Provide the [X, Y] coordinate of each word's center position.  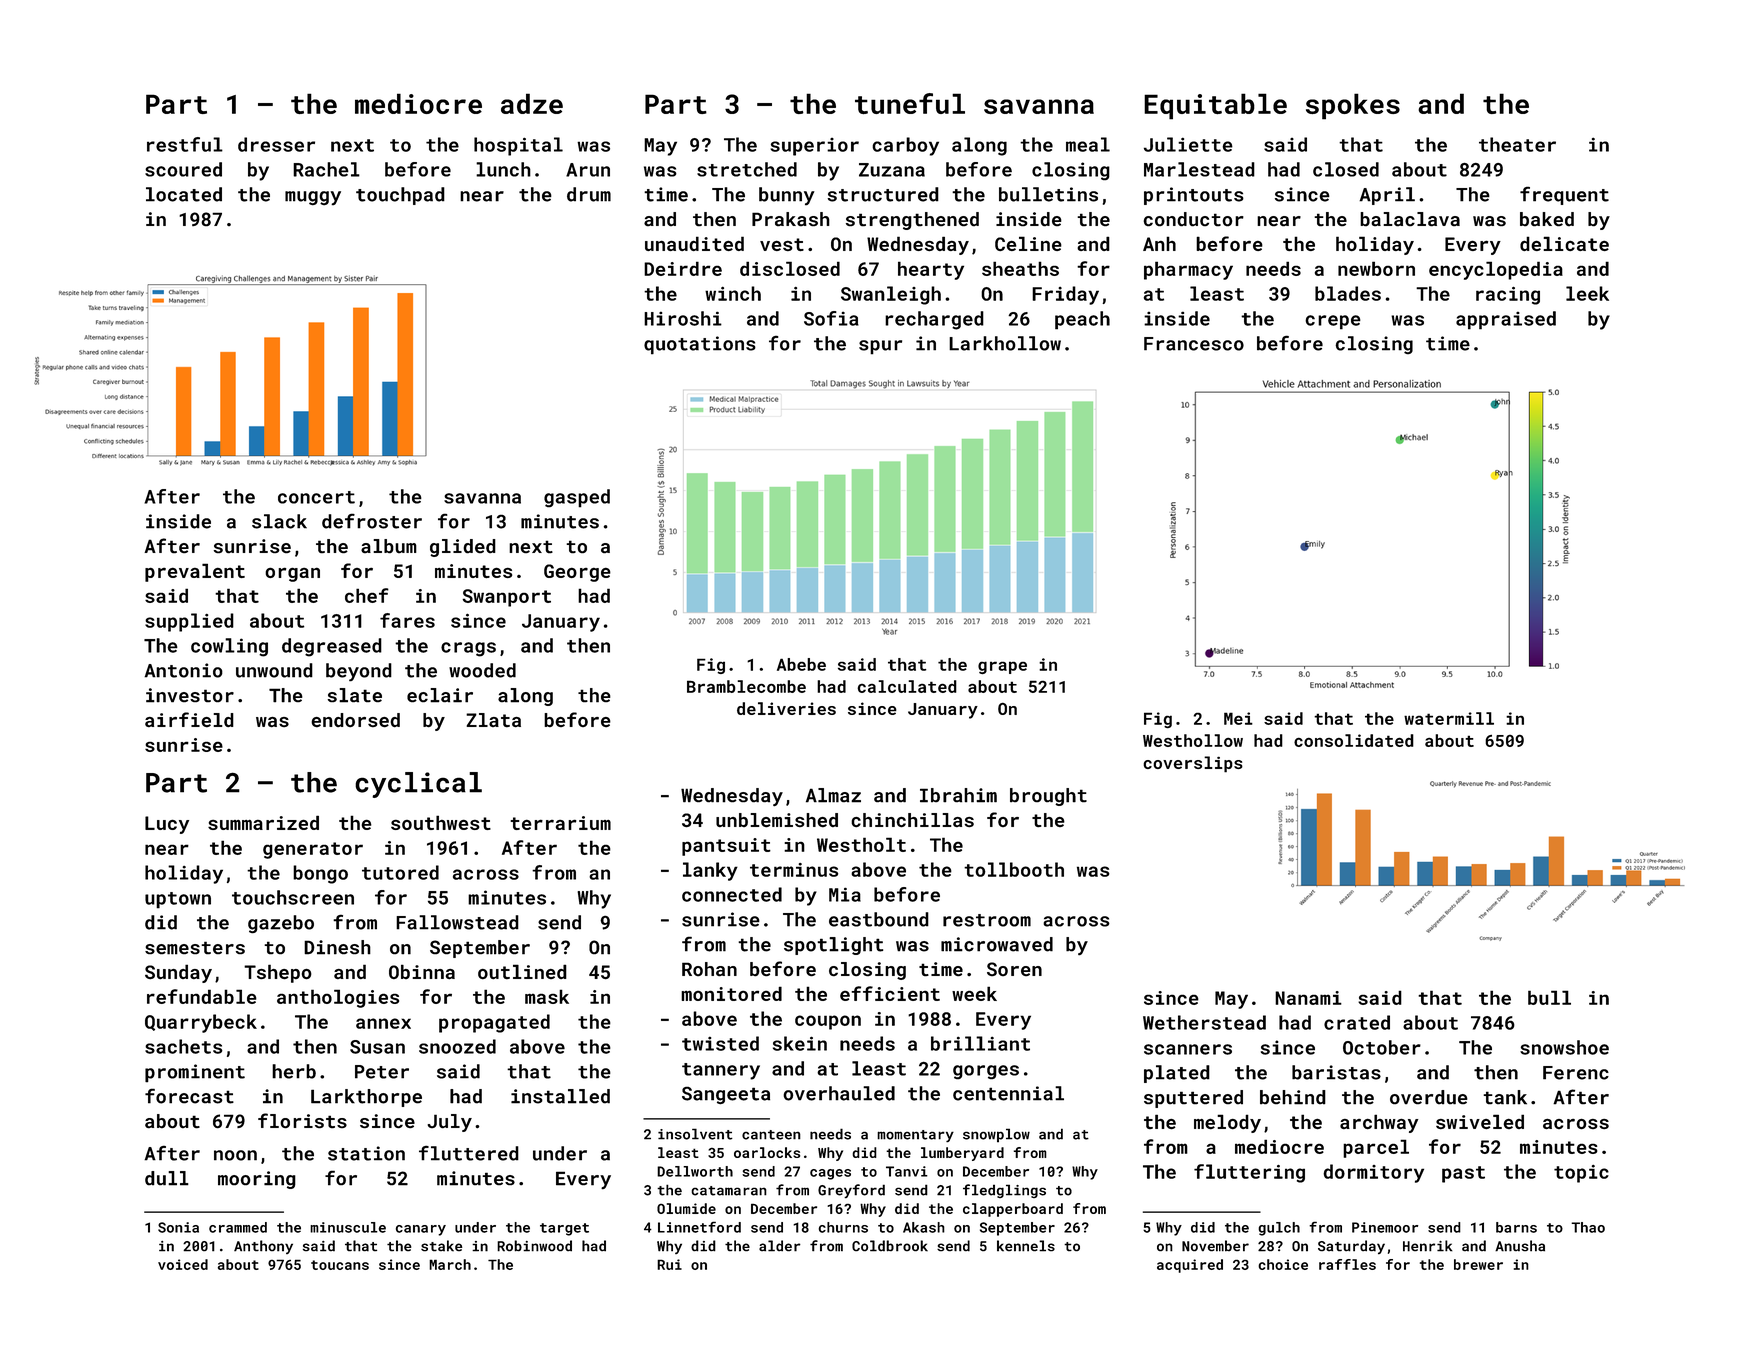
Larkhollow [1005, 343]
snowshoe [1564, 1047]
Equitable [1215, 106]
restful [185, 144]
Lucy [167, 825]
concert [316, 497]
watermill [1449, 718]
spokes [1353, 106]
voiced [183, 1264]
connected [732, 894]
